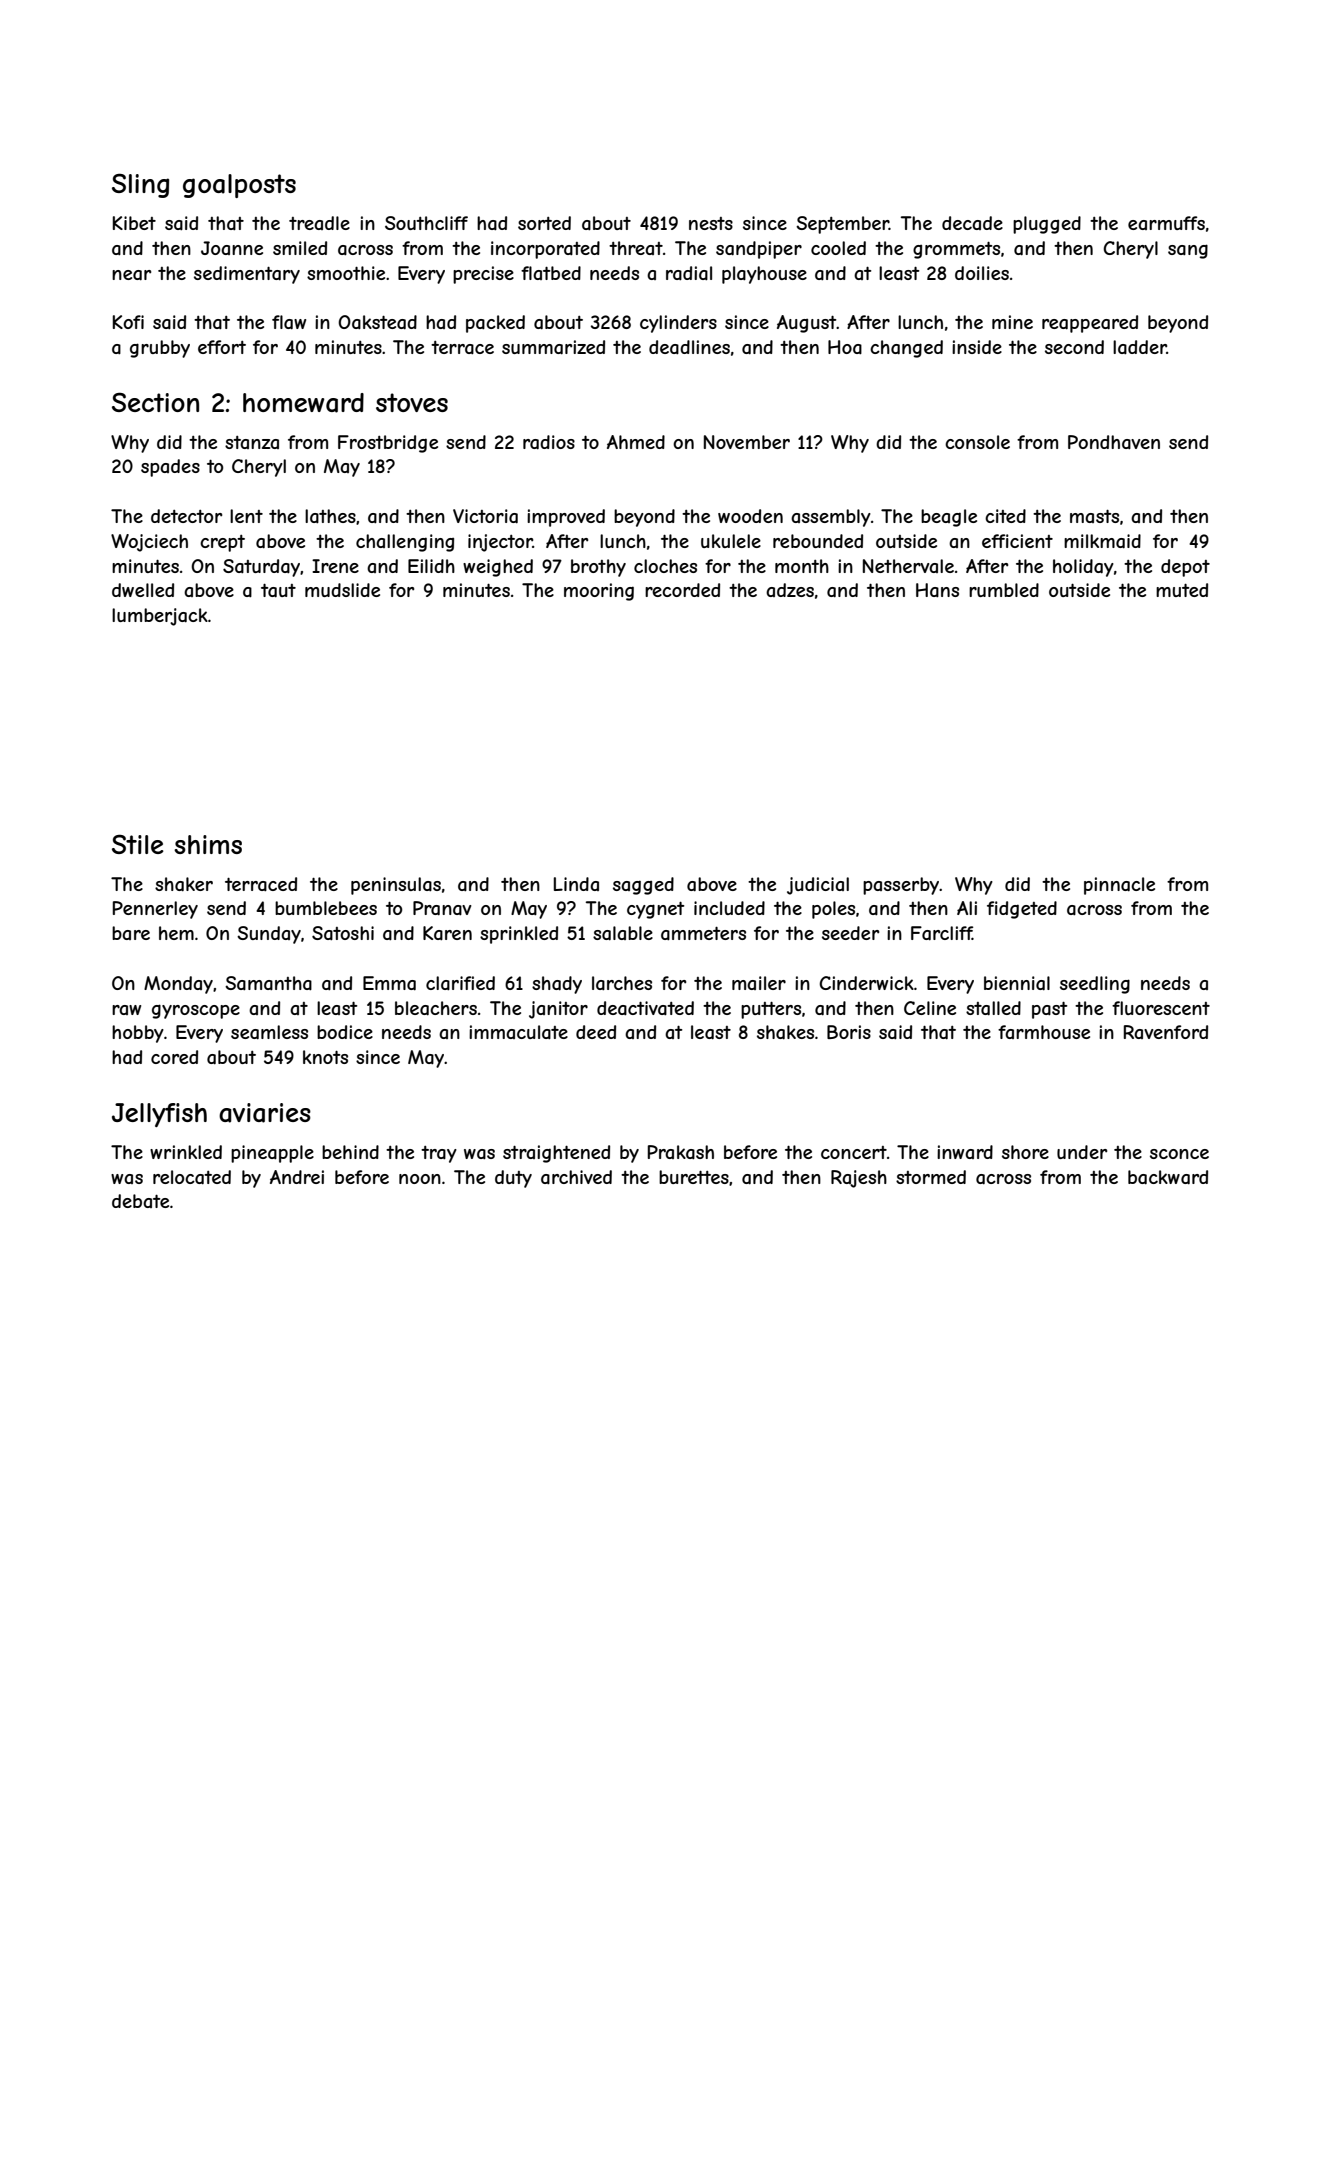 The height and width of the screenshot is (2175, 1321). Describe the element at coordinates (750, 516) in the screenshot. I see `wooden` at that location.
